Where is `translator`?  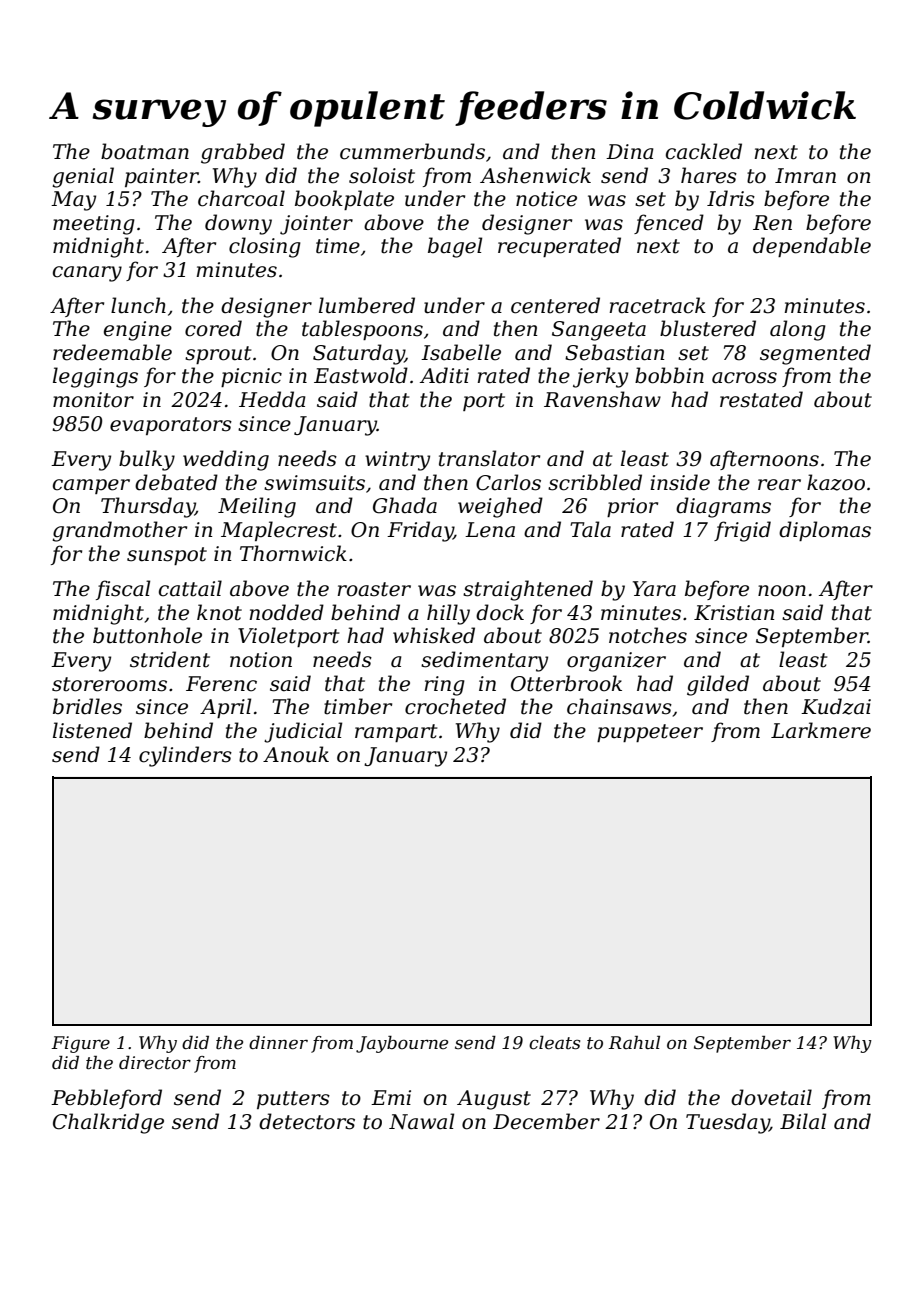
translator is located at coordinates (489, 458).
